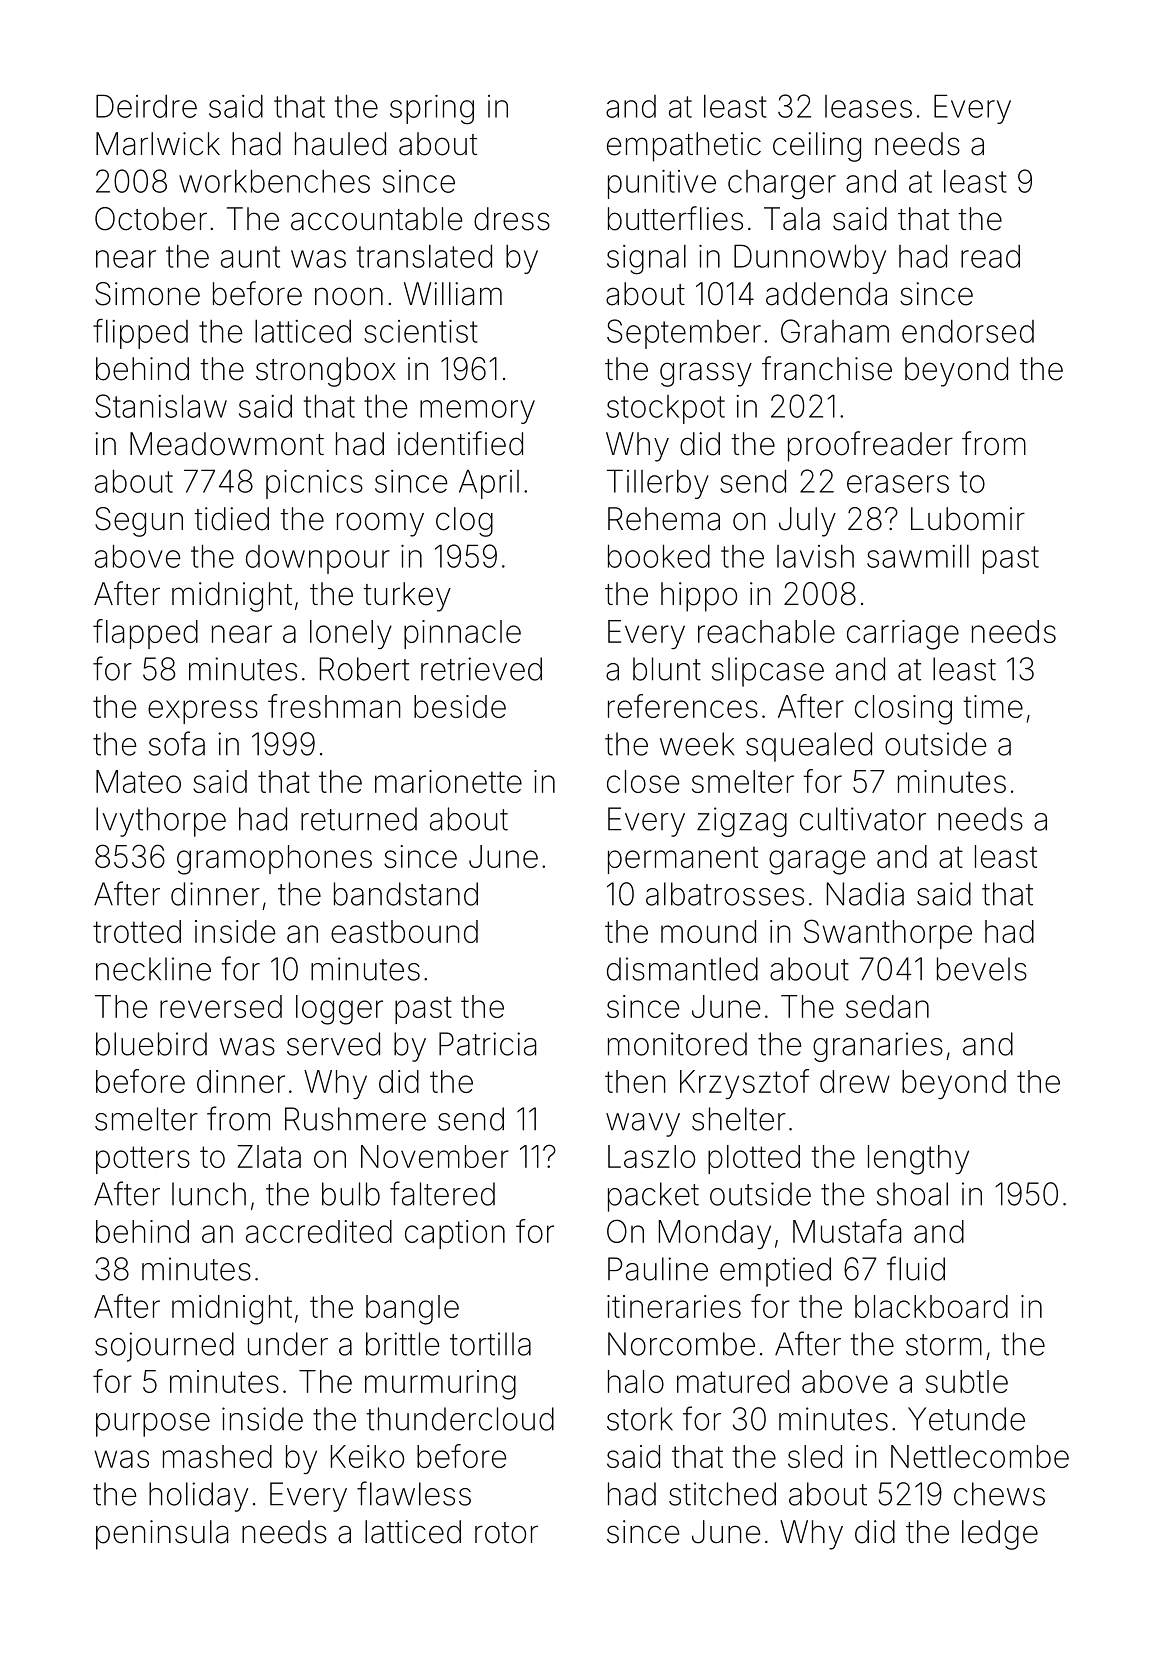 This document has width=1165, height=1654. Describe the element at coordinates (993, 706) in the document. I see `time` at that location.
